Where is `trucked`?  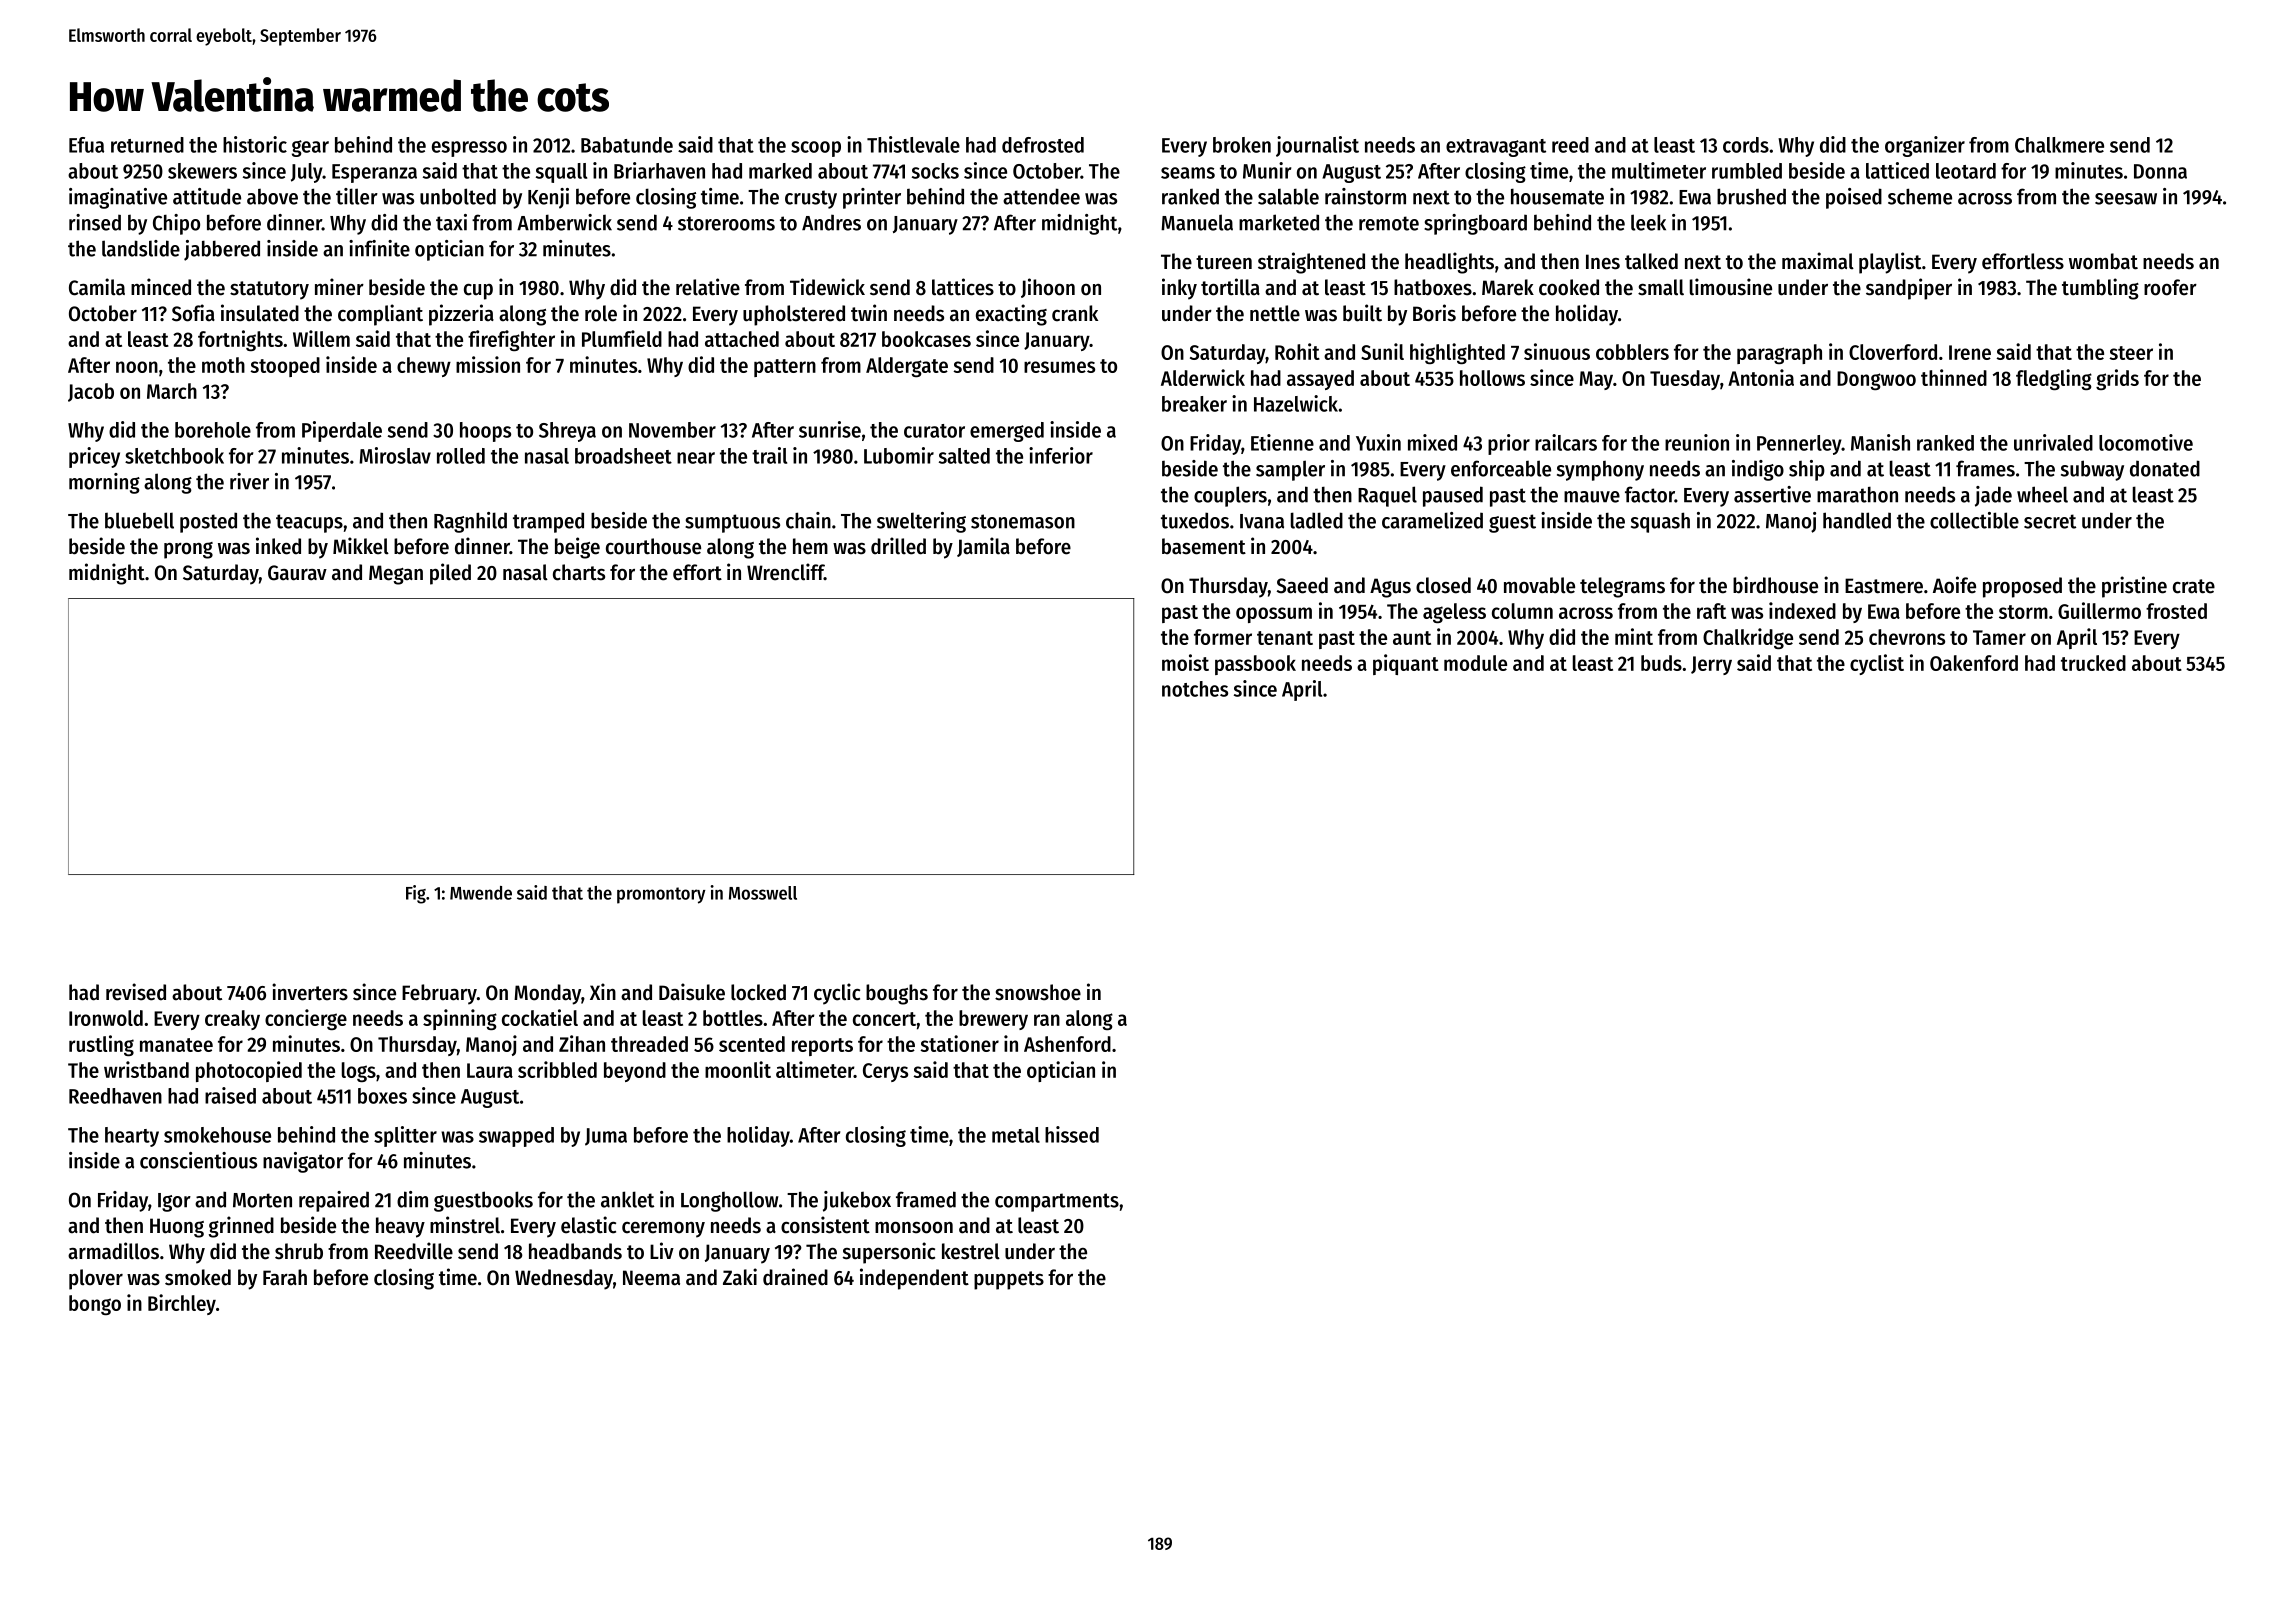 trucked is located at coordinates (2093, 663).
